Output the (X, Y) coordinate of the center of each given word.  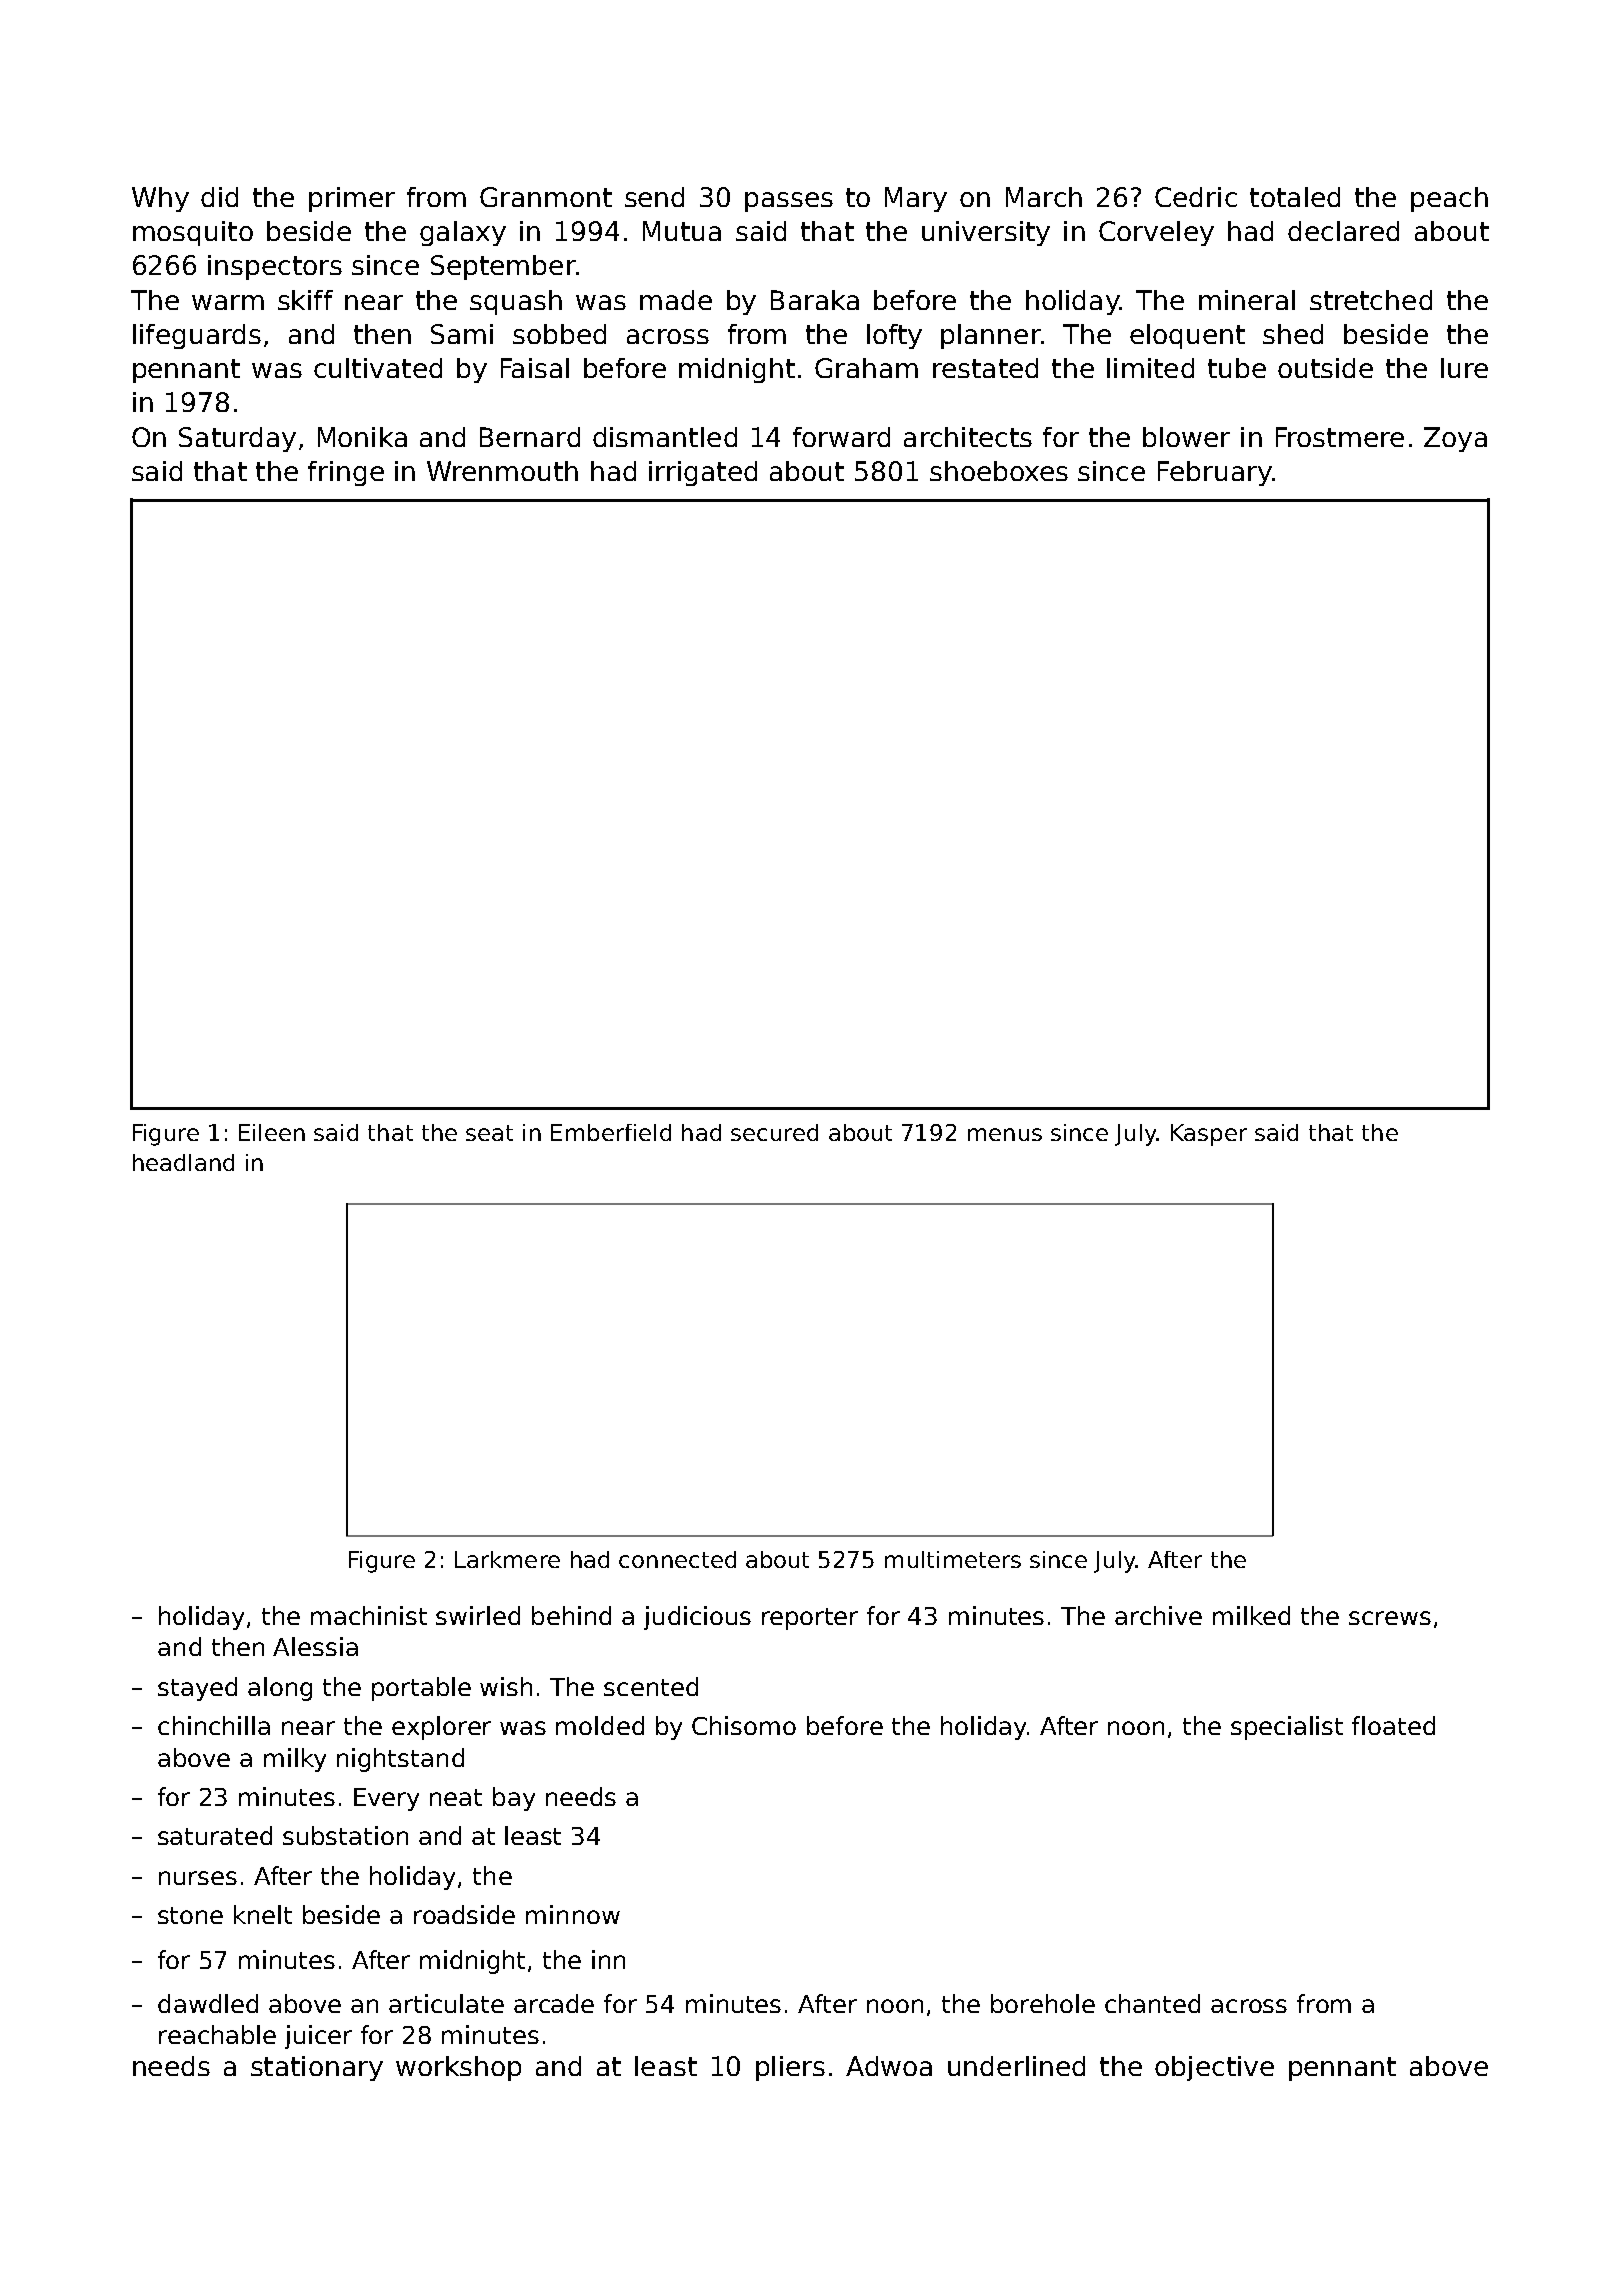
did (219, 197)
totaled (1295, 197)
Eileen (272, 1132)
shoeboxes (999, 471)
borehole (1043, 2003)
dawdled (208, 2003)
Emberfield (611, 1132)
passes (789, 202)
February (1215, 473)
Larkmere (507, 1559)
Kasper (1209, 1135)
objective (1214, 2068)
